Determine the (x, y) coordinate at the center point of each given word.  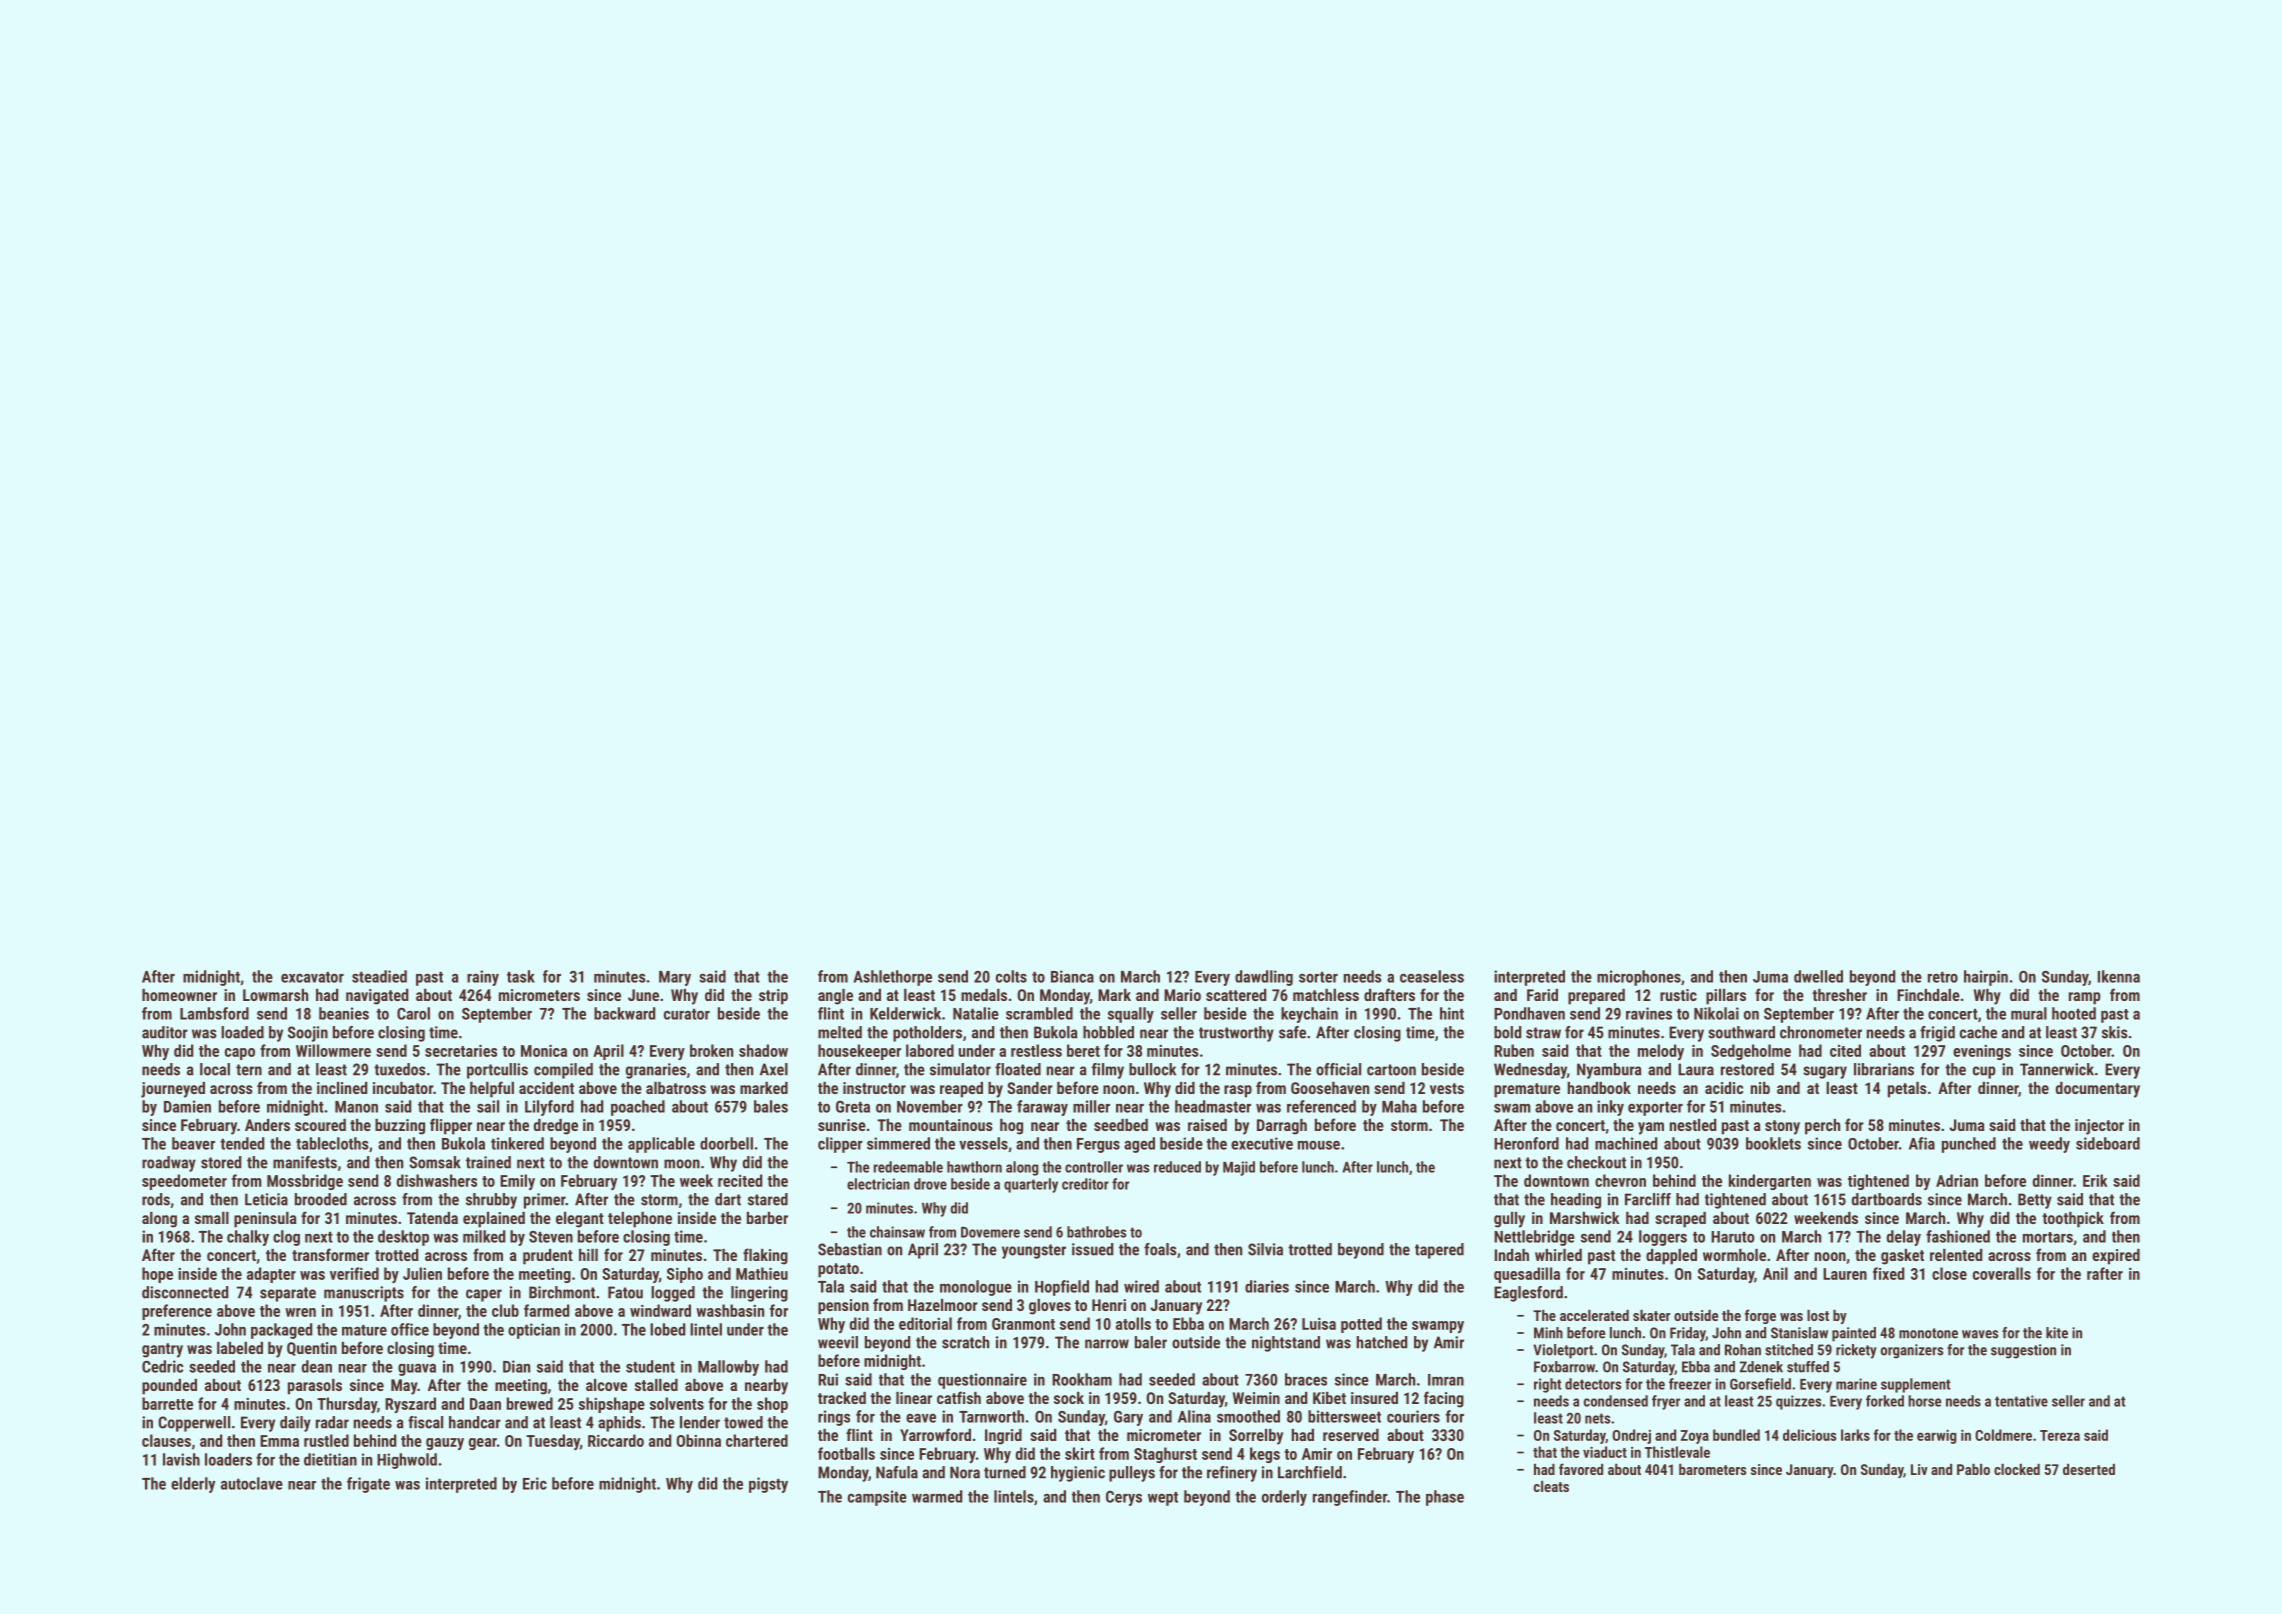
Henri (1109, 1305)
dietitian (330, 1459)
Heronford (1526, 1143)
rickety (1856, 1351)
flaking (765, 1256)
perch (1822, 1127)
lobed (667, 1329)
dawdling (1264, 978)
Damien (187, 1106)
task (521, 976)
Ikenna (2119, 976)
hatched (1382, 1342)
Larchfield (1310, 1472)
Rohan (1743, 1350)
